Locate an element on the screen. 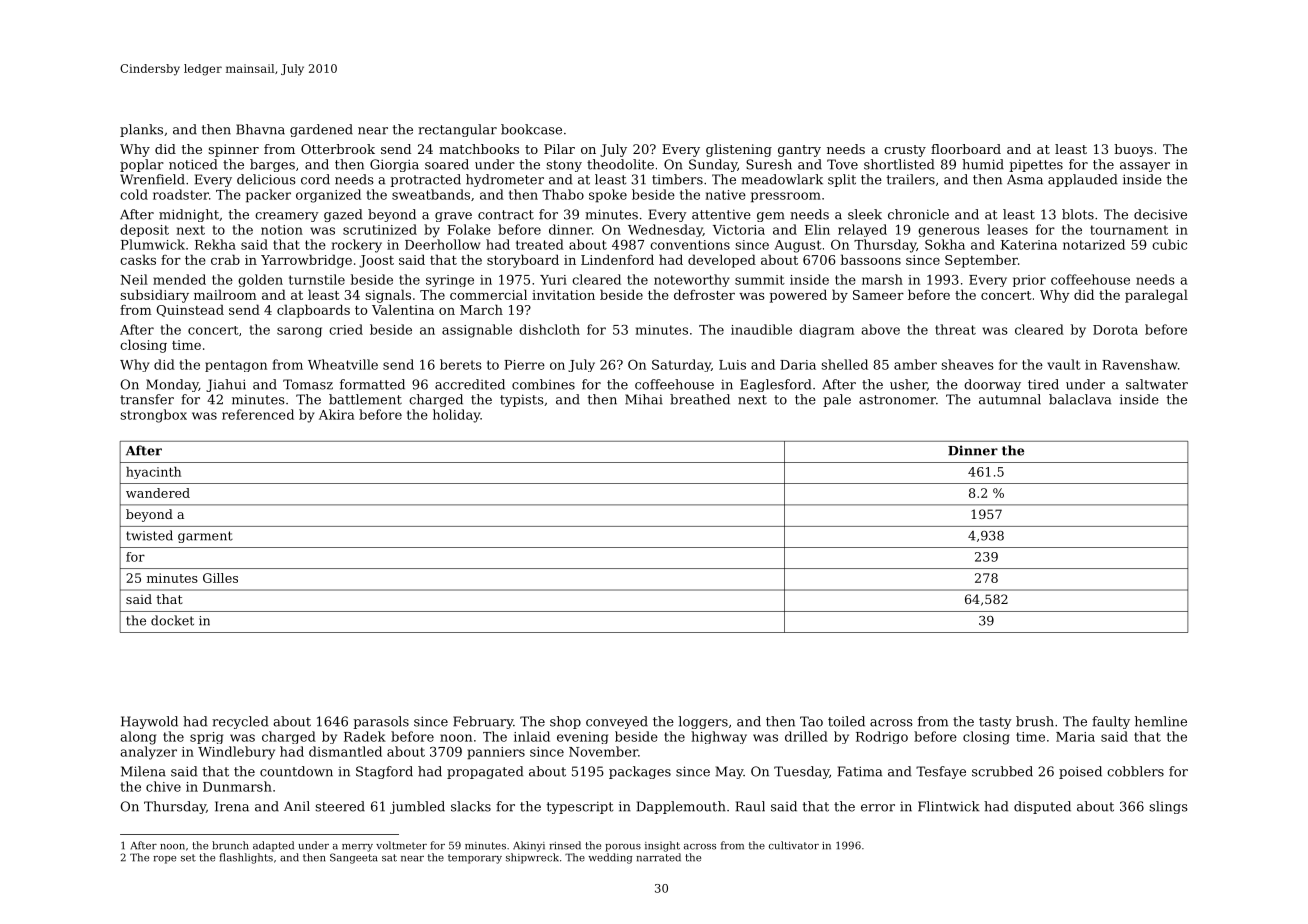  decisive is located at coordinates (1160, 214).
